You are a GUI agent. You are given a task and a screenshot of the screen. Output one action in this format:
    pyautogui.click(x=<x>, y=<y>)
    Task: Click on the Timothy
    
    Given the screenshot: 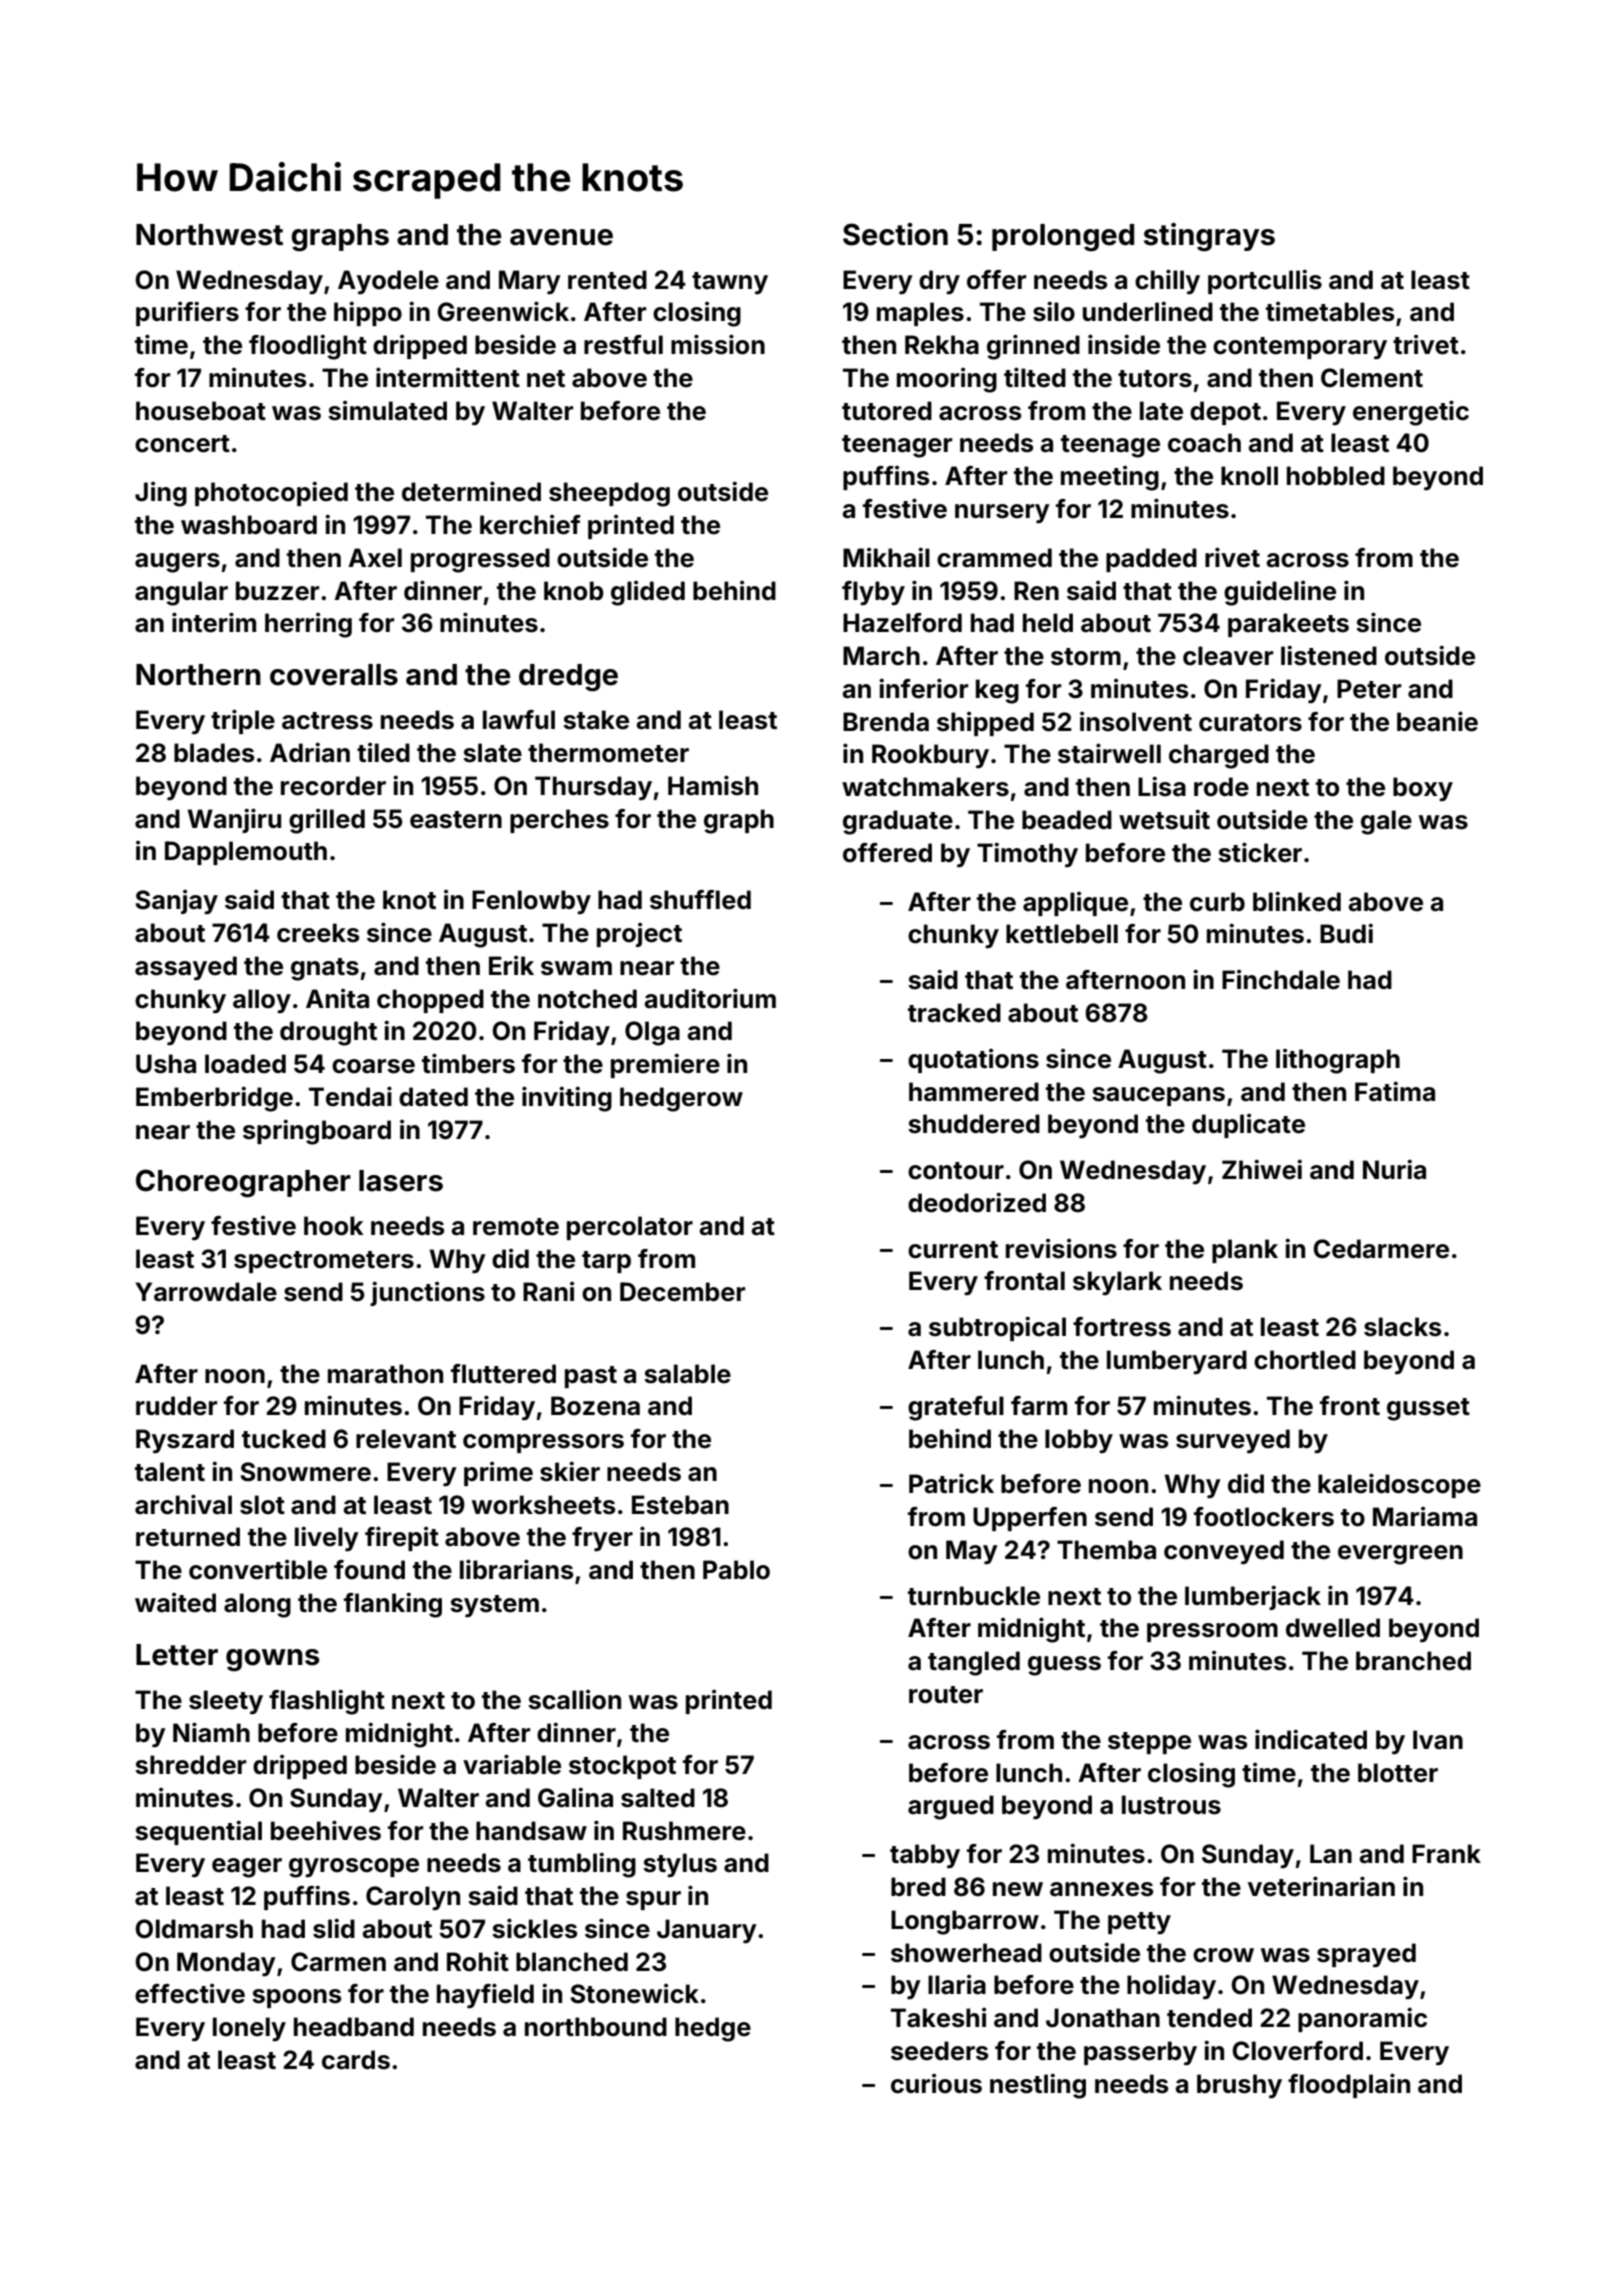 What is the action you would take?
    pyautogui.click(x=1027, y=854)
